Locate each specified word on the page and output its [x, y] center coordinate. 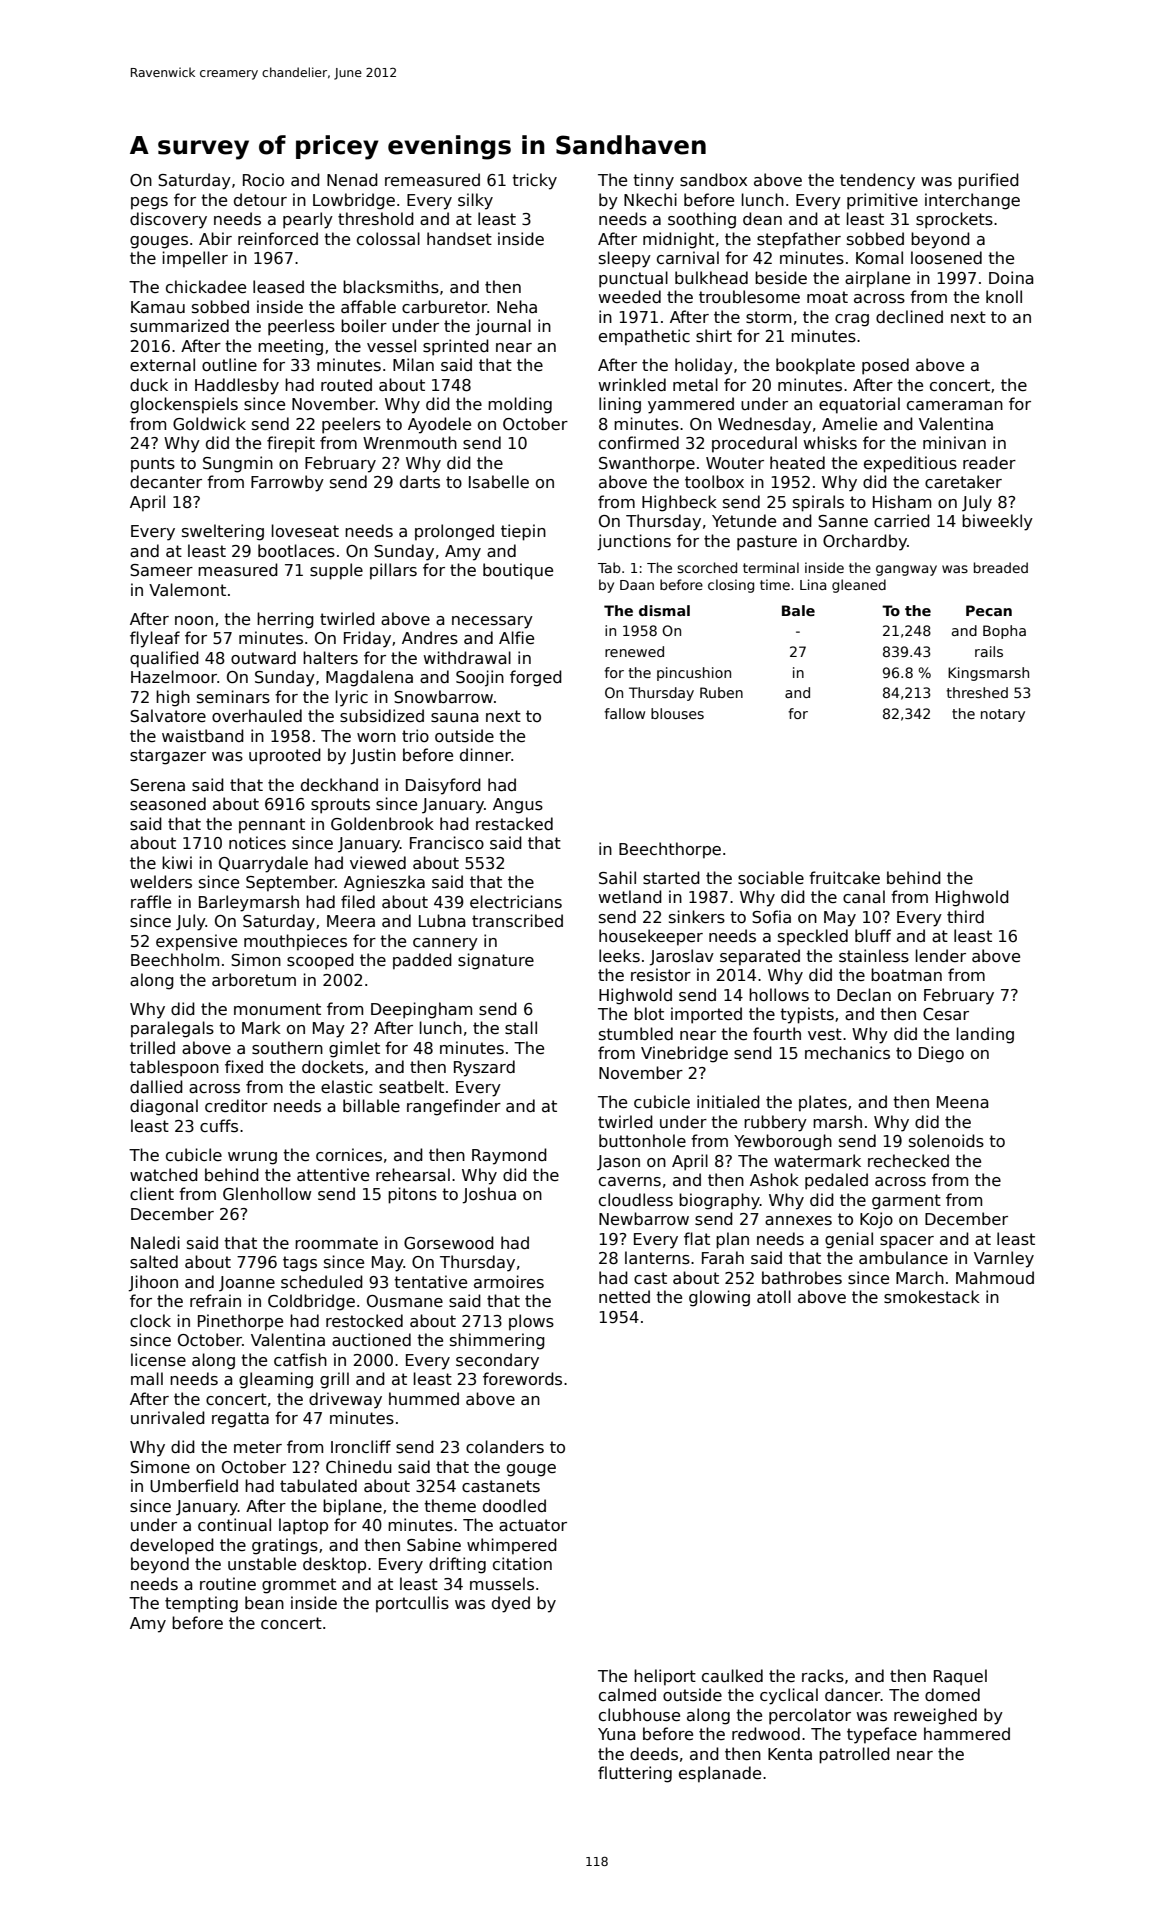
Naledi [155, 1243]
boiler [364, 325]
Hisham [902, 501]
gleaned [859, 586]
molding [520, 405]
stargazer [168, 757]
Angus [518, 806]
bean [264, 1603]
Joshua [489, 1195]
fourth [777, 1033]
